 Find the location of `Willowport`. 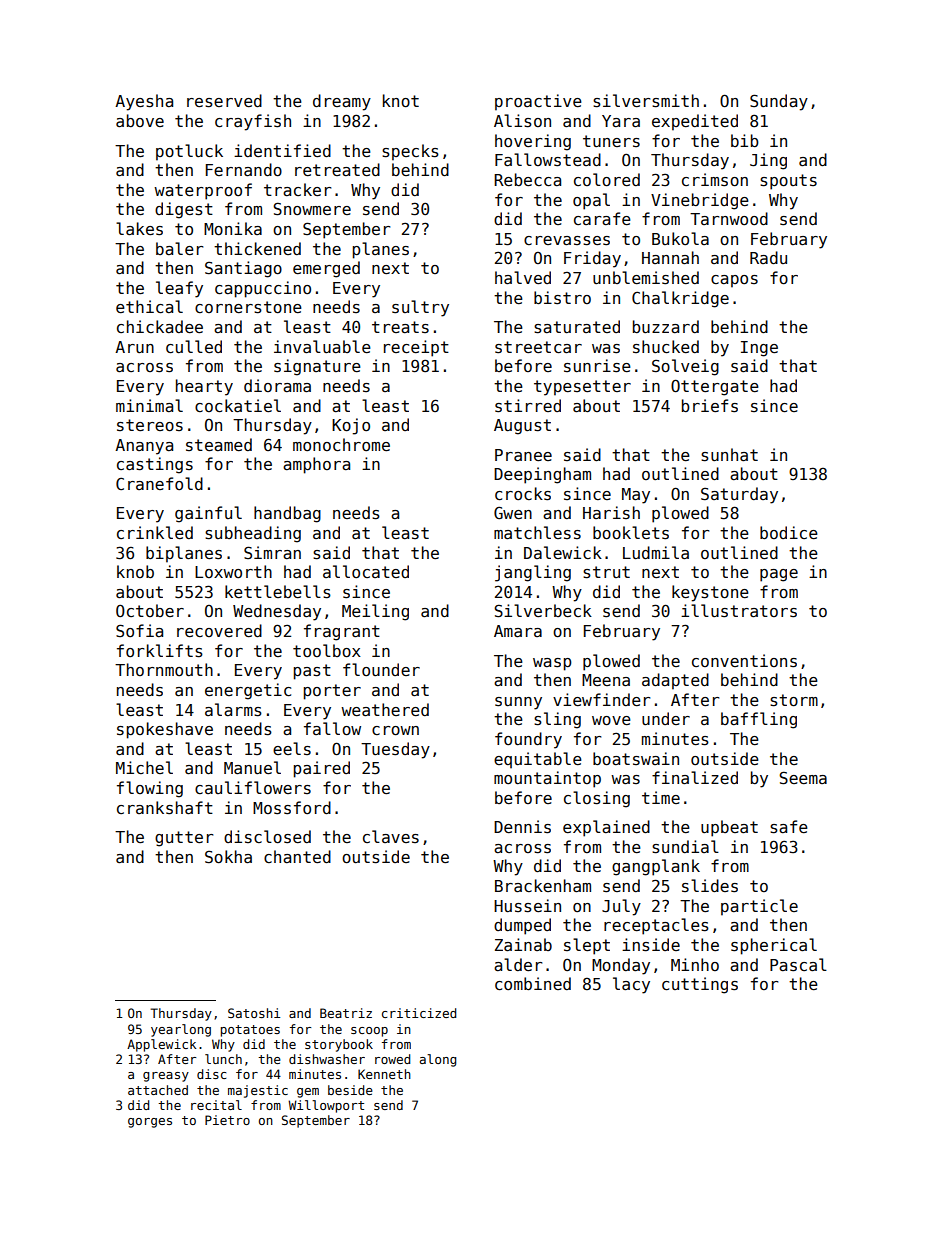

Willowport is located at coordinates (326, 1106).
